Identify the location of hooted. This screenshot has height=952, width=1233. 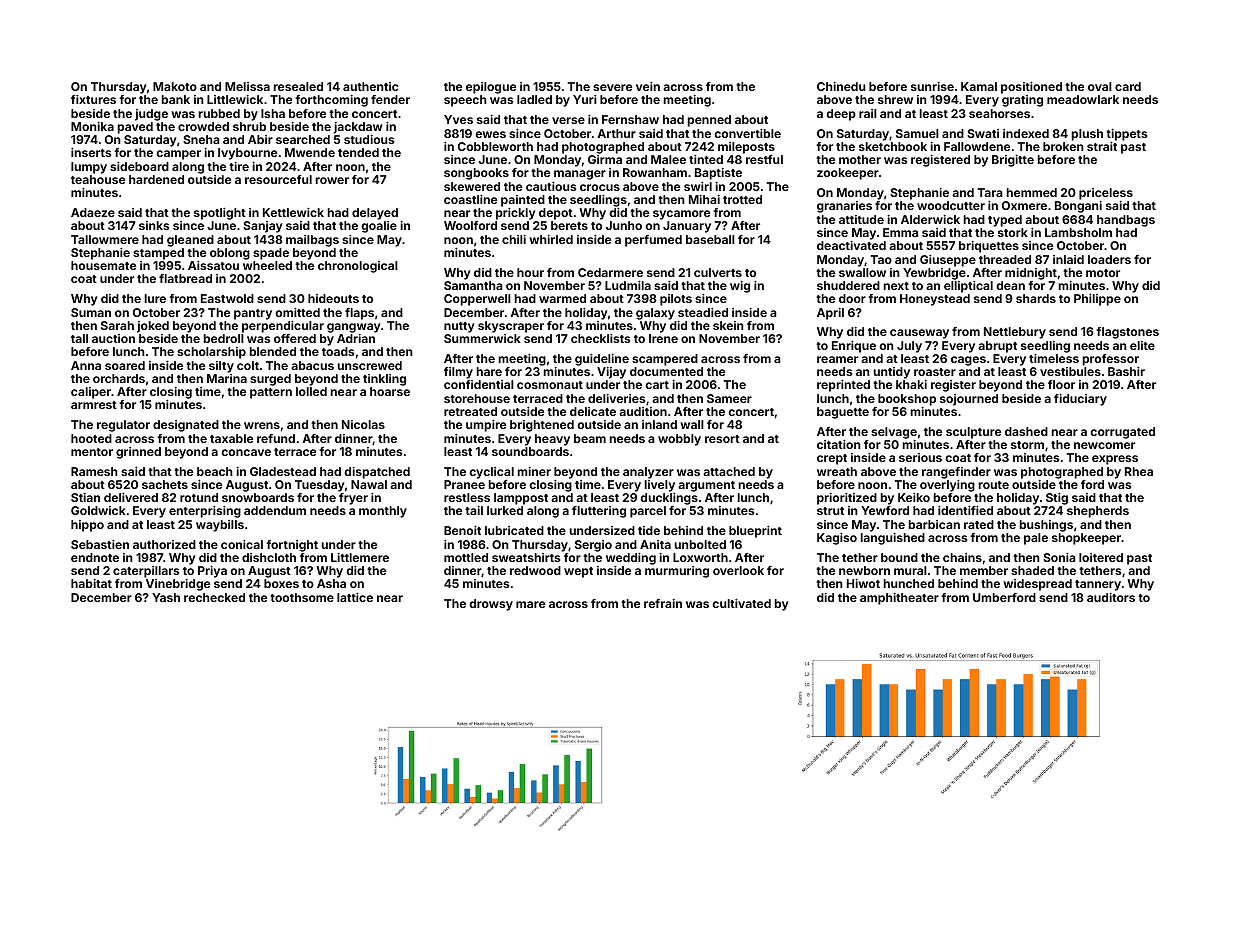
(91, 438).
